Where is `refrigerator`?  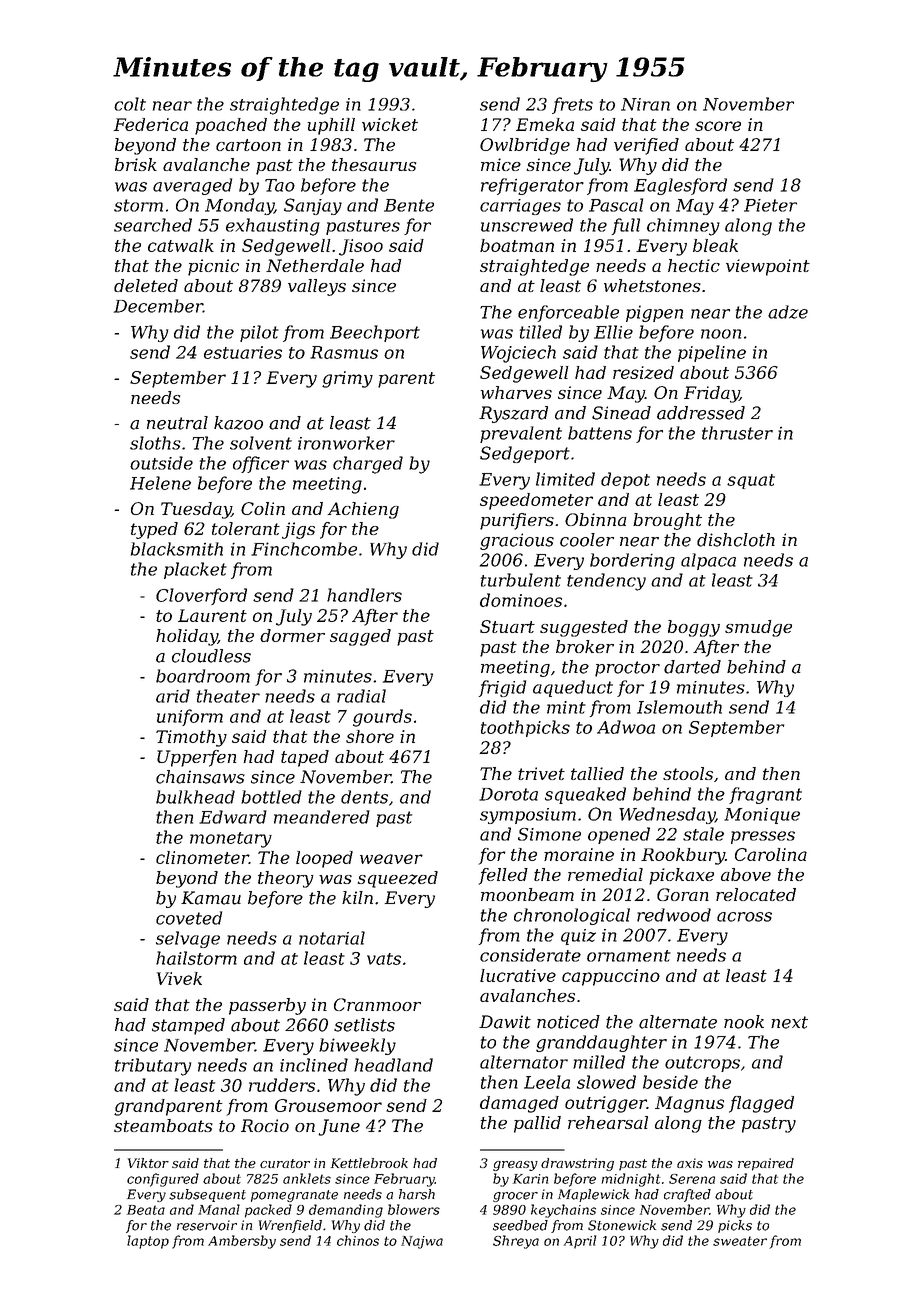 refrigerator is located at coordinates (532, 186).
